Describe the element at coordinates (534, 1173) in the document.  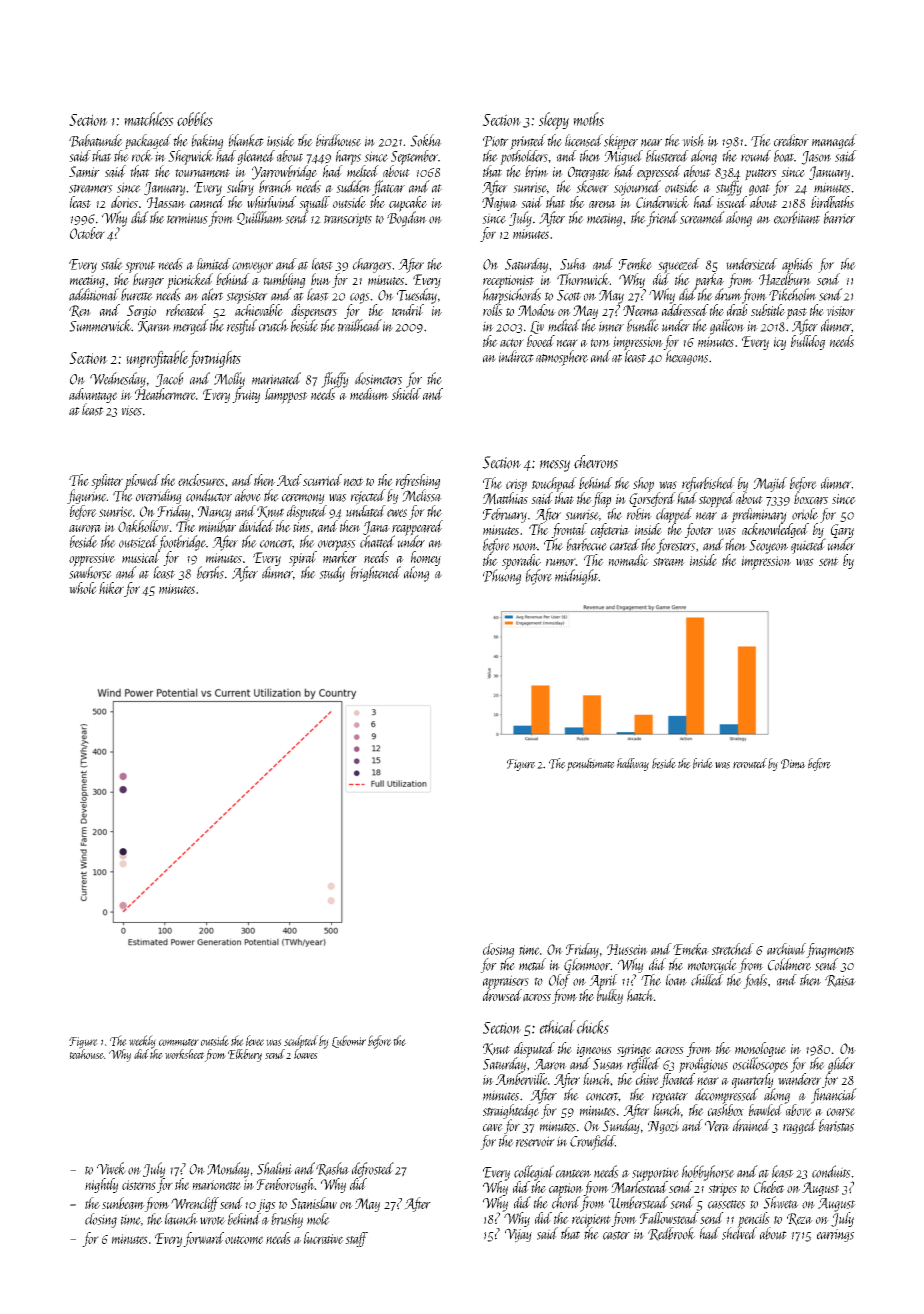
I see `collegial` at that location.
